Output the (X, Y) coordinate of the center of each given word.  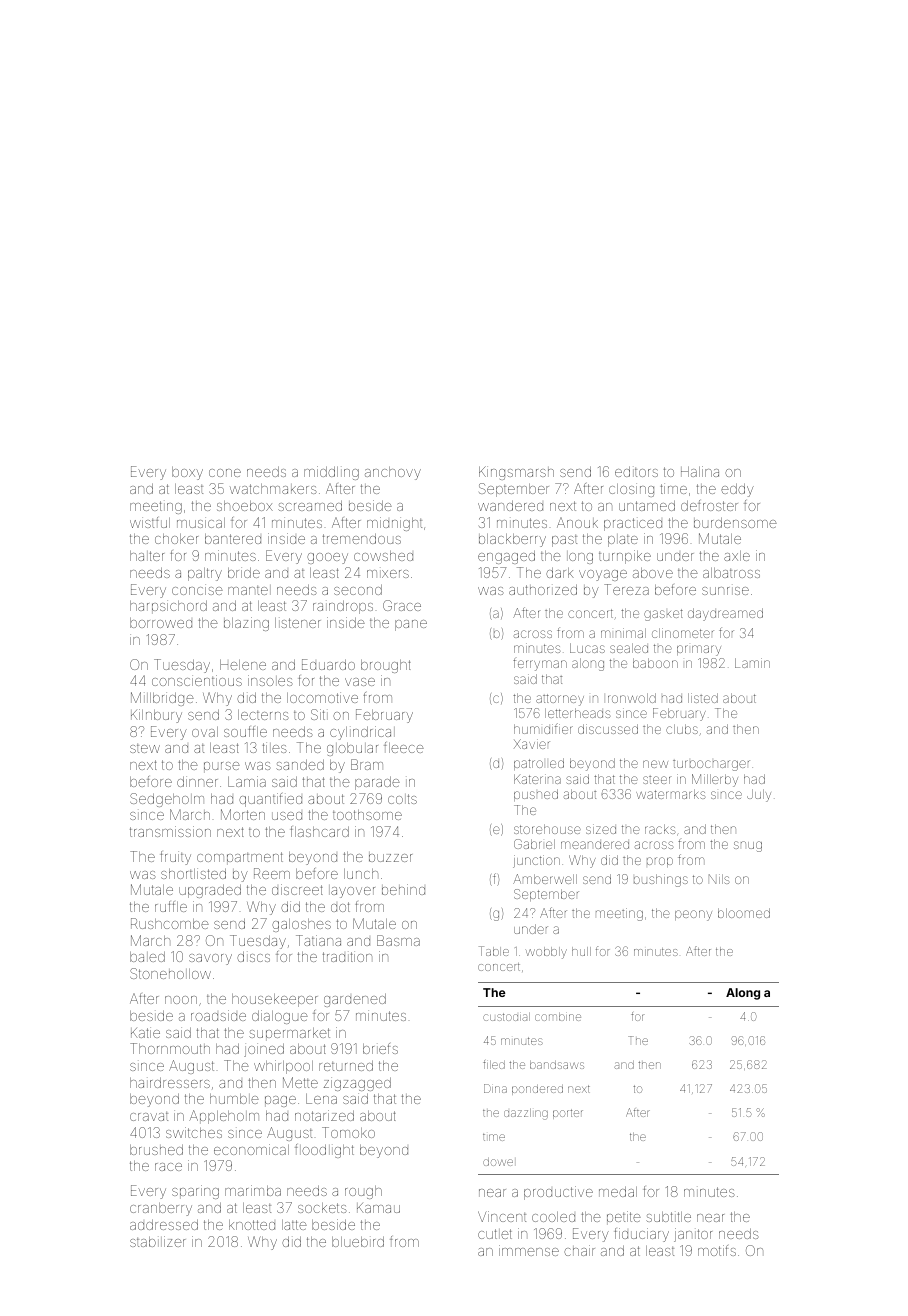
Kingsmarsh (516, 473)
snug (748, 846)
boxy (187, 473)
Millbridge (162, 699)
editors (636, 471)
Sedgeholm (167, 800)
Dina (495, 1088)
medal (618, 1191)
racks (660, 829)
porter (568, 1114)
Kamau (378, 1208)
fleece (404, 747)
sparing (195, 1192)
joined (264, 1050)
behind (403, 889)
